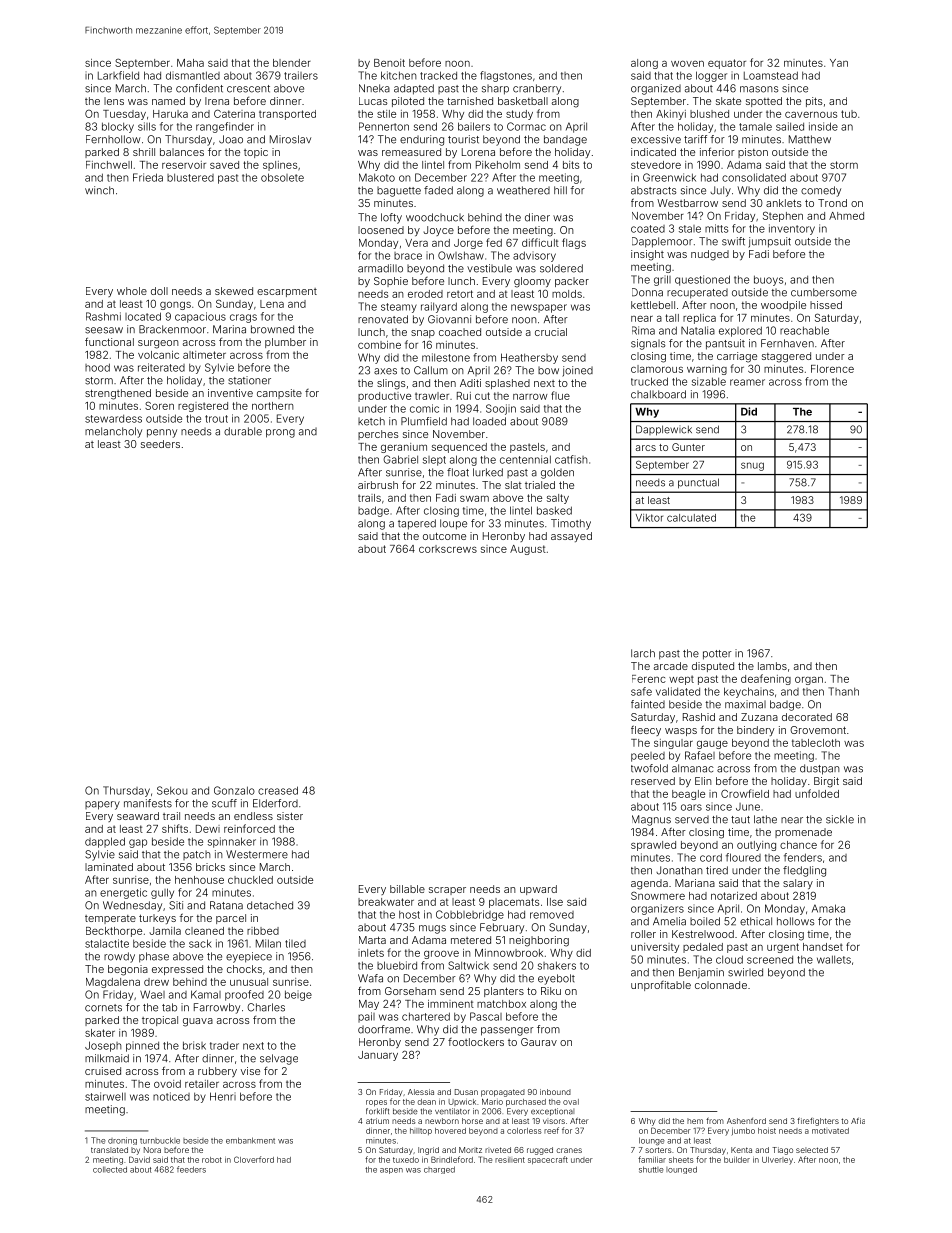 This document has width=952, height=1233. Describe the element at coordinates (849, 114) in the document. I see `tub` at that location.
